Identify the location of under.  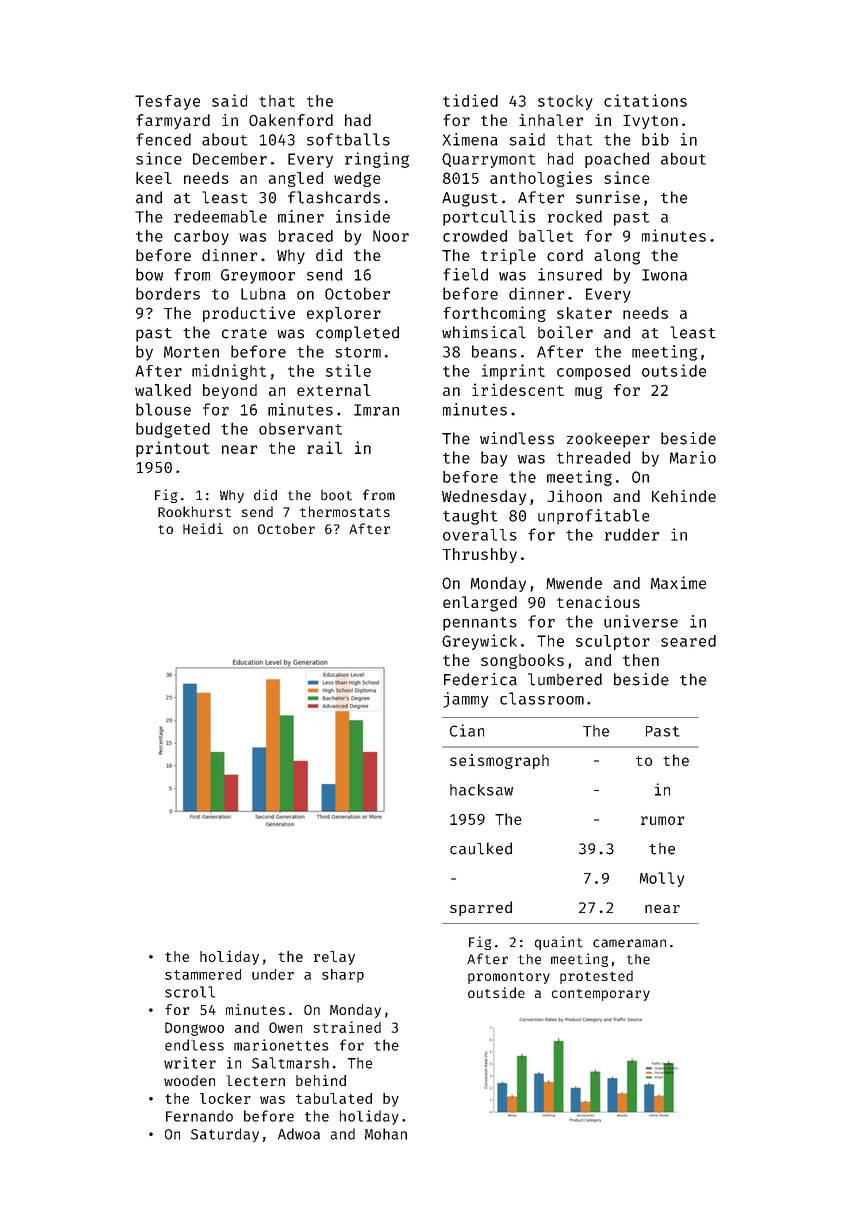
(273, 974).
